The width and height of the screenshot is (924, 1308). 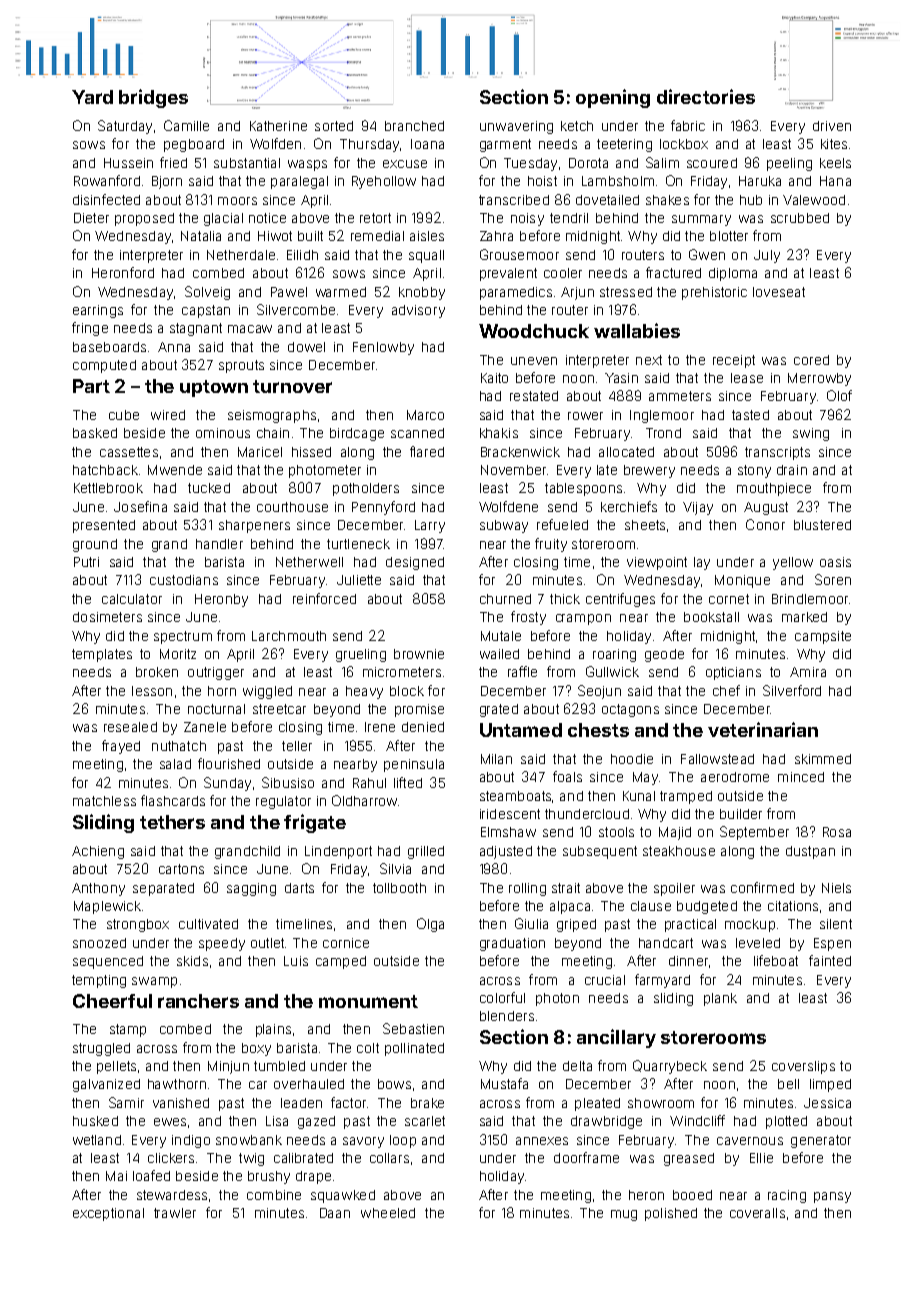 What do you see at coordinates (742, 581) in the screenshot?
I see `Monique` at bounding box center [742, 581].
